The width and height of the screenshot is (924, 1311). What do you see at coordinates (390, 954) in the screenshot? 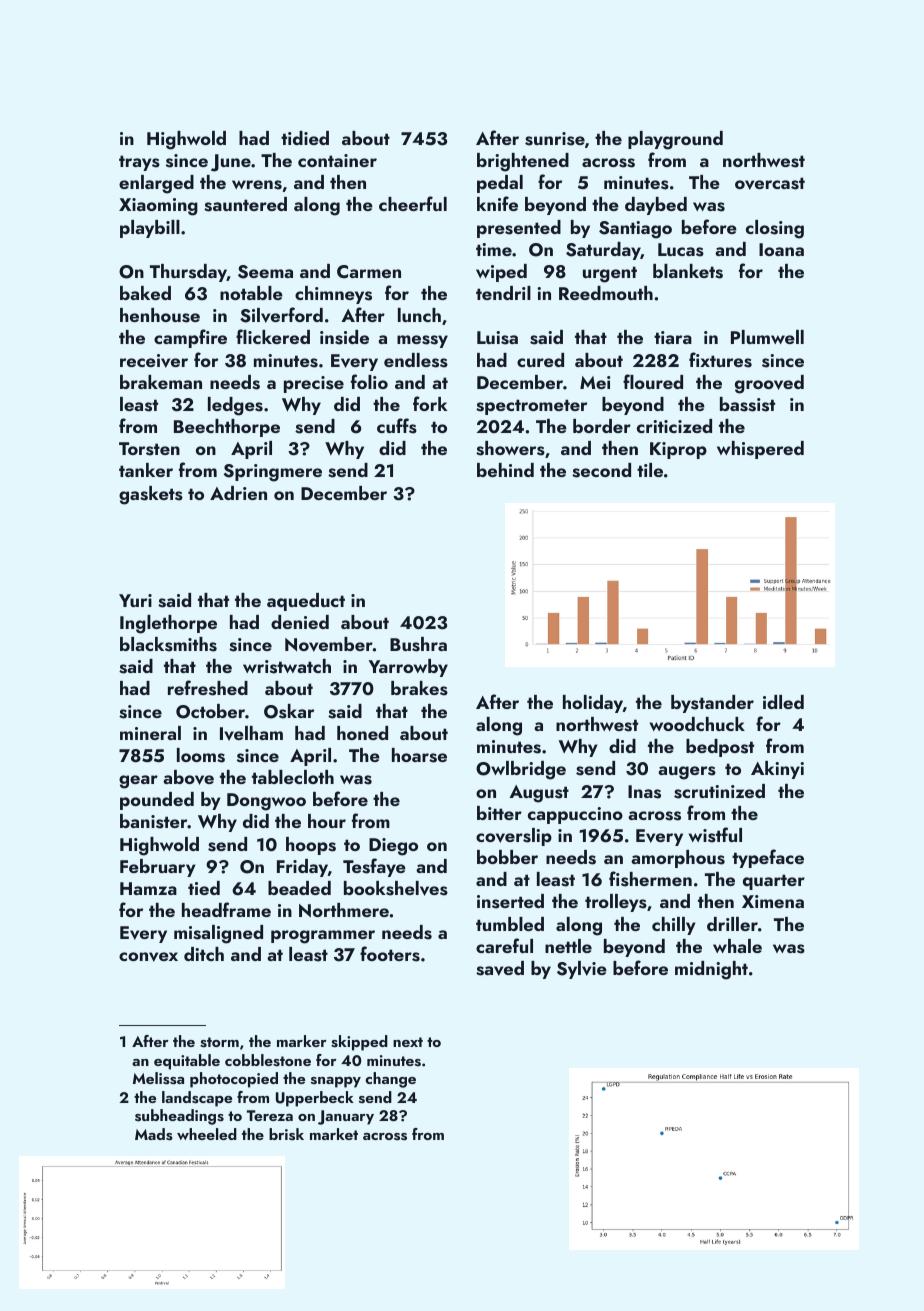
I see `footers` at bounding box center [390, 954].
